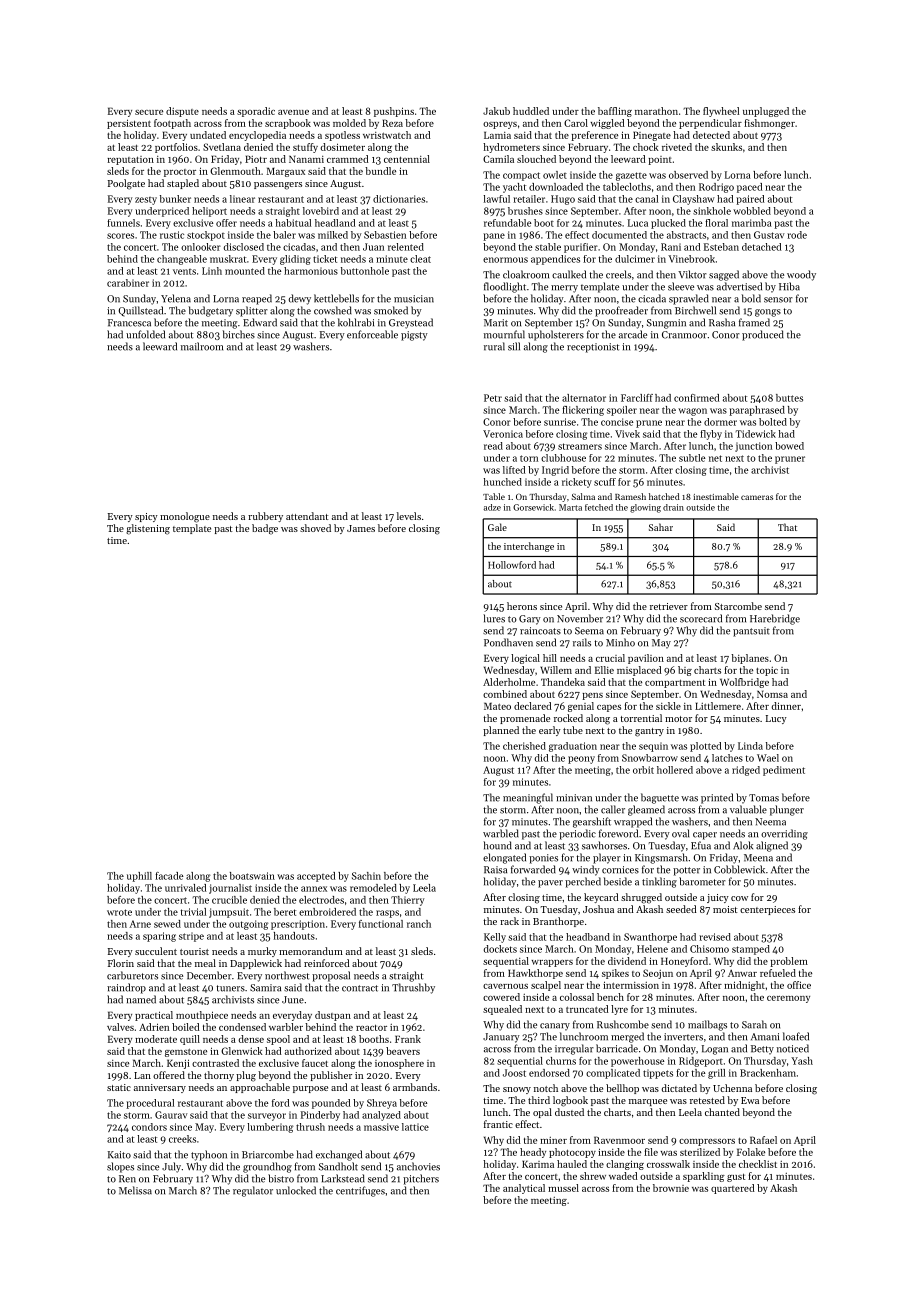  Describe the element at coordinates (146, 201) in the screenshot. I see `zesty` at that location.
